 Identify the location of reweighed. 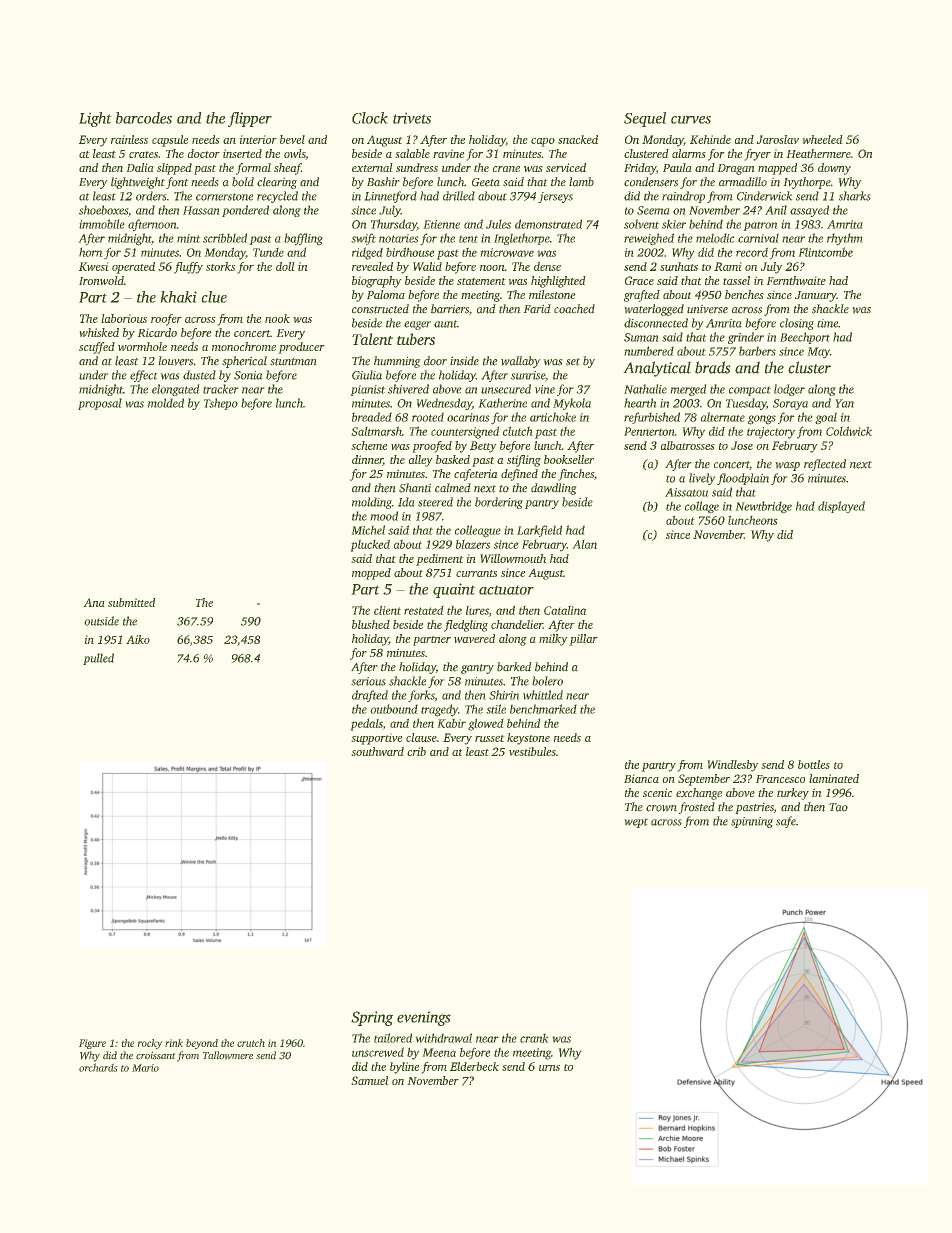
(649, 239).
